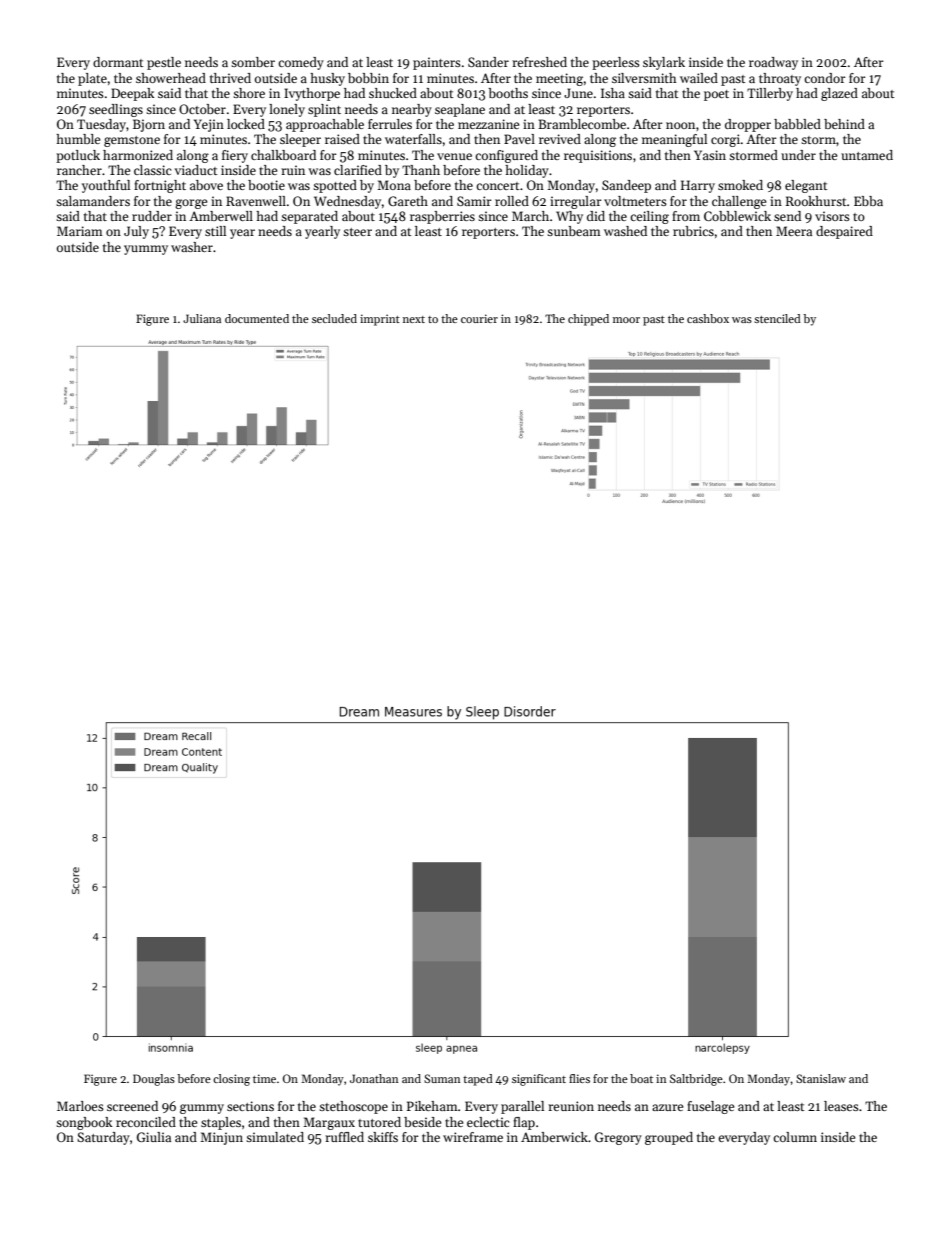 The height and width of the image is (1233, 952). Describe the element at coordinates (579, 1078) in the image. I see `flies` at that location.
